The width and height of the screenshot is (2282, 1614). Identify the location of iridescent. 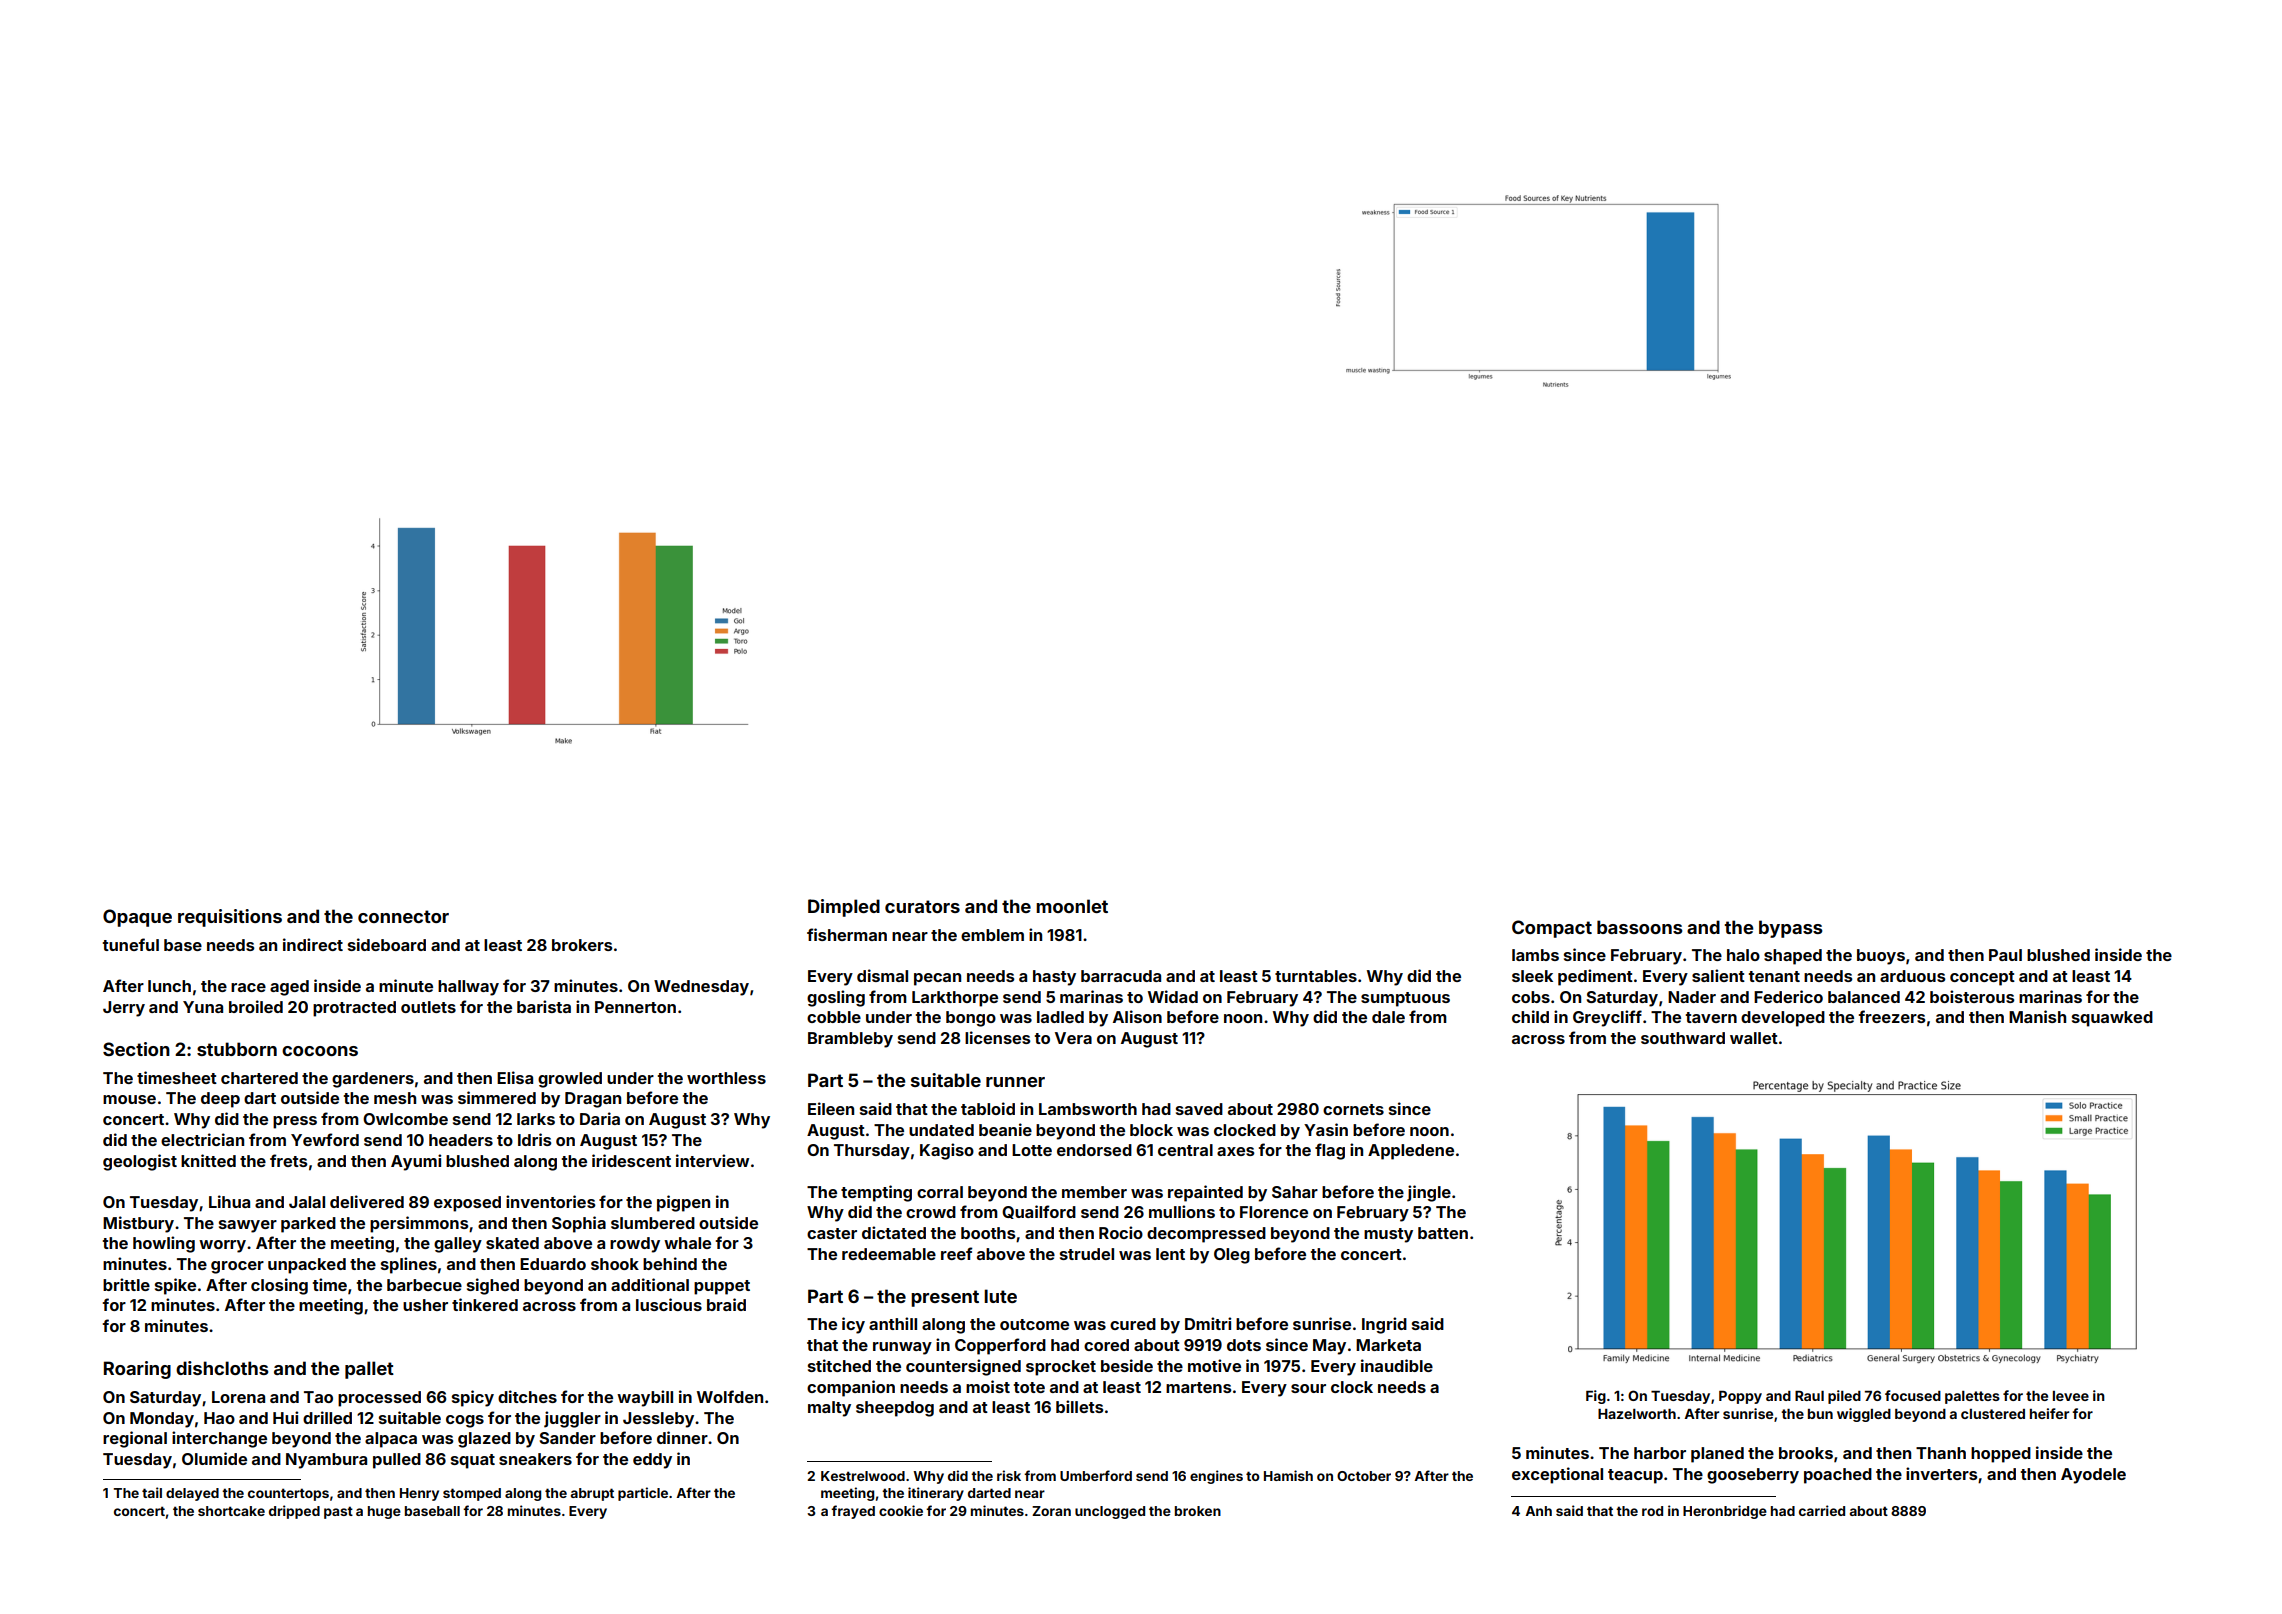
(631, 1160).
